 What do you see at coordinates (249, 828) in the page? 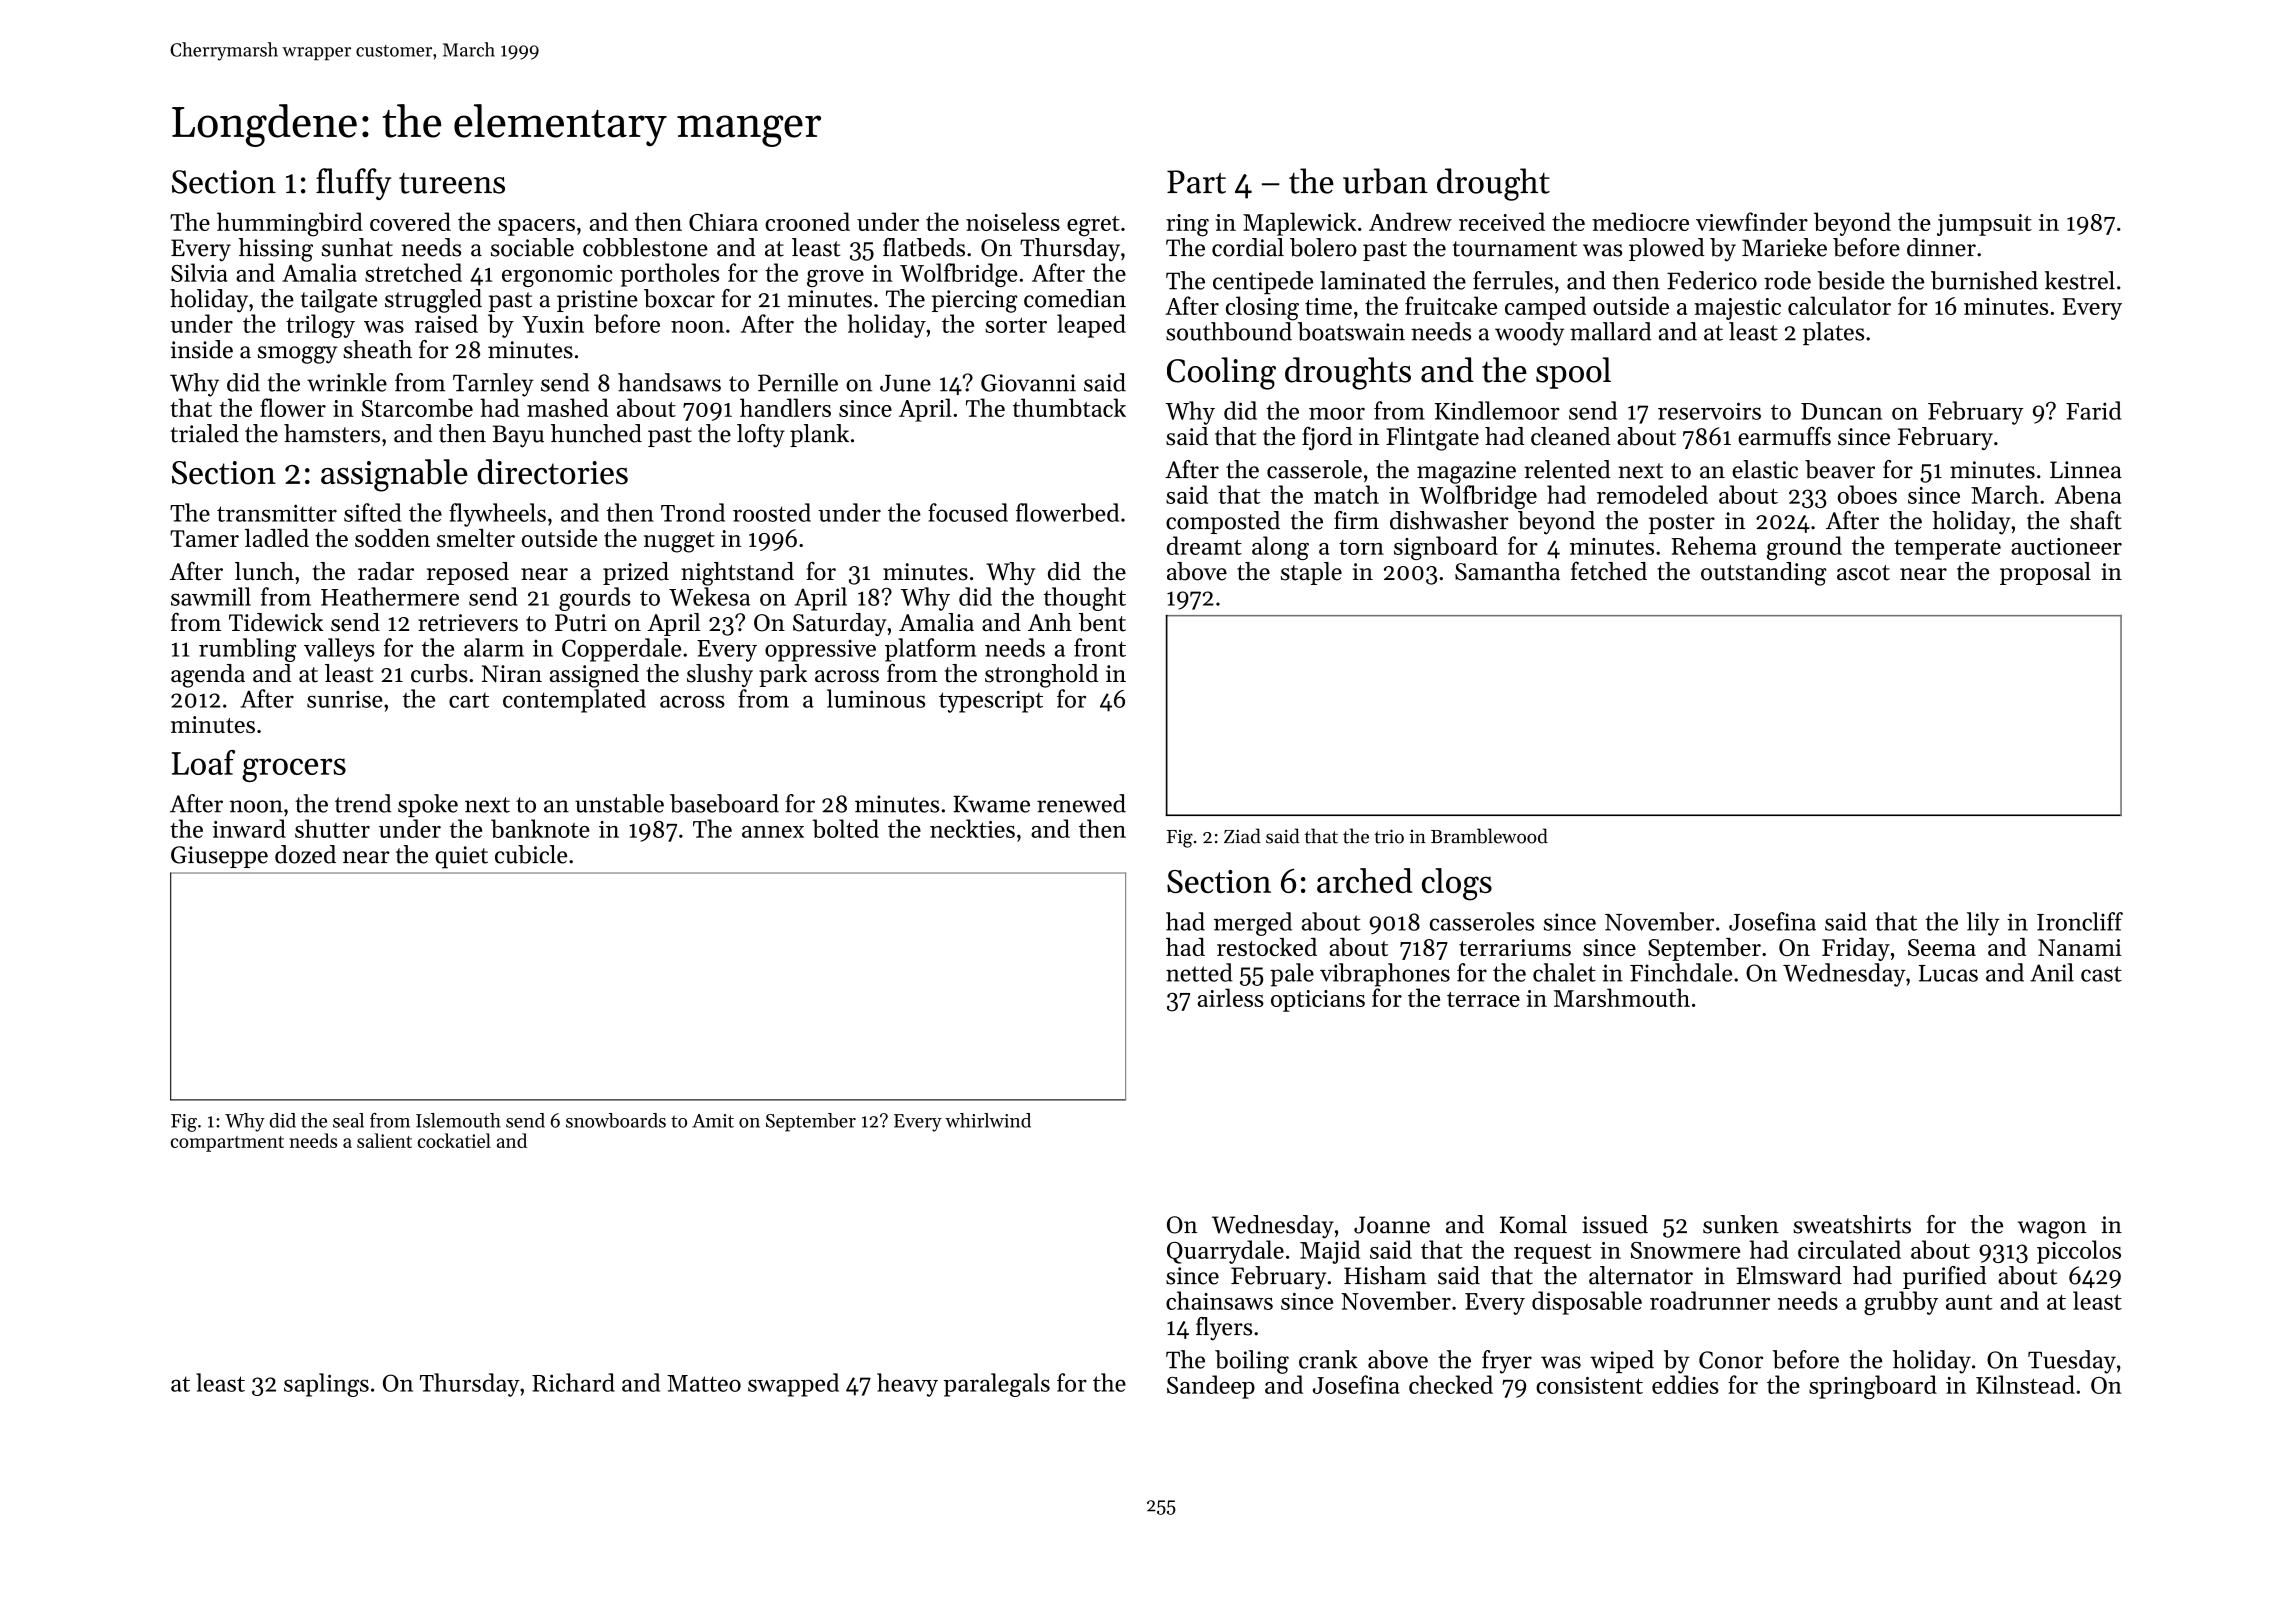
I see `inward` at bounding box center [249, 828].
